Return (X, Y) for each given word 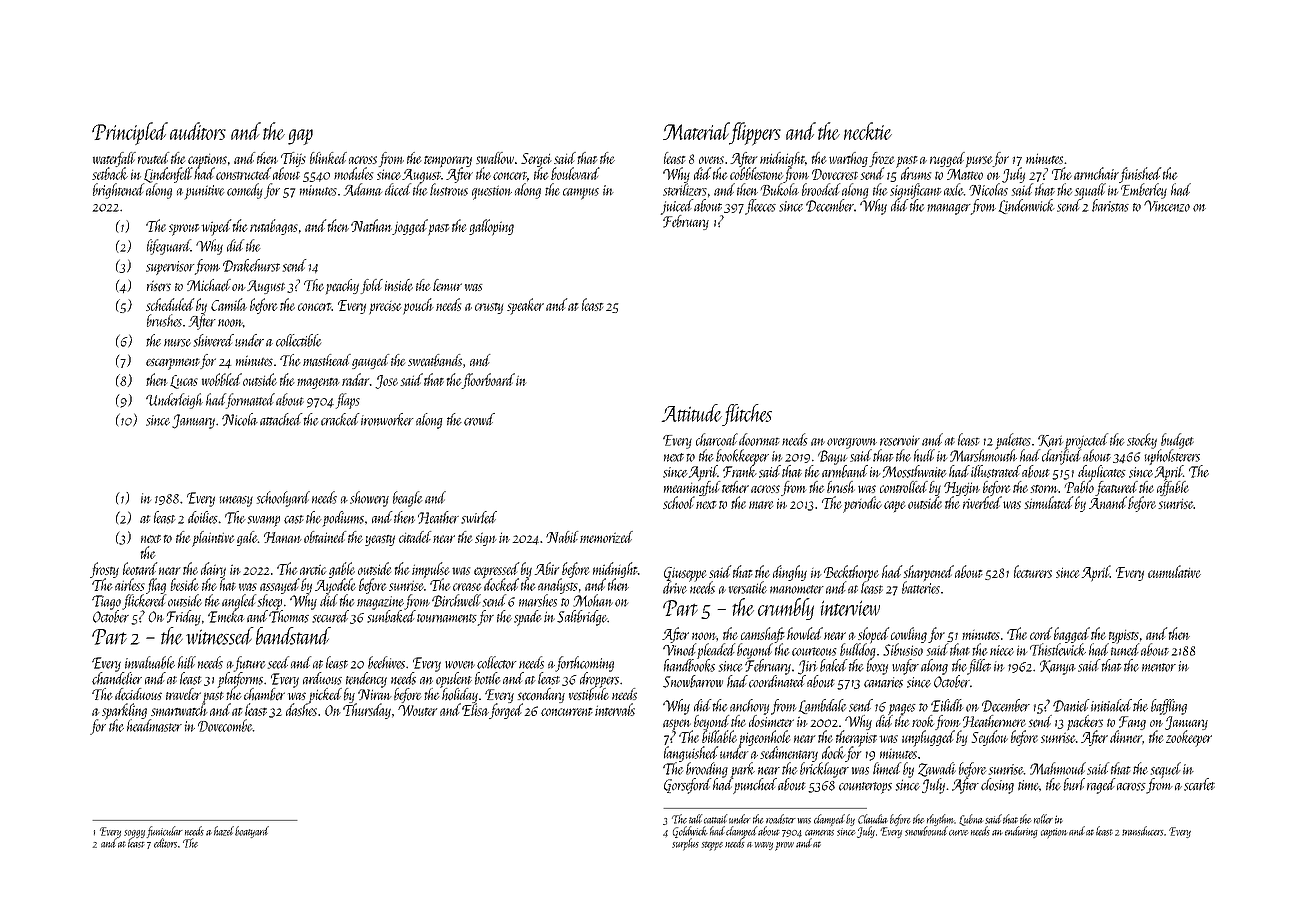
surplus (685, 844)
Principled (130, 133)
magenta (318, 383)
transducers (1142, 831)
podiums (343, 519)
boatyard (252, 832)
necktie (868, 131)
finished (1140, 175)
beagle (408, 499)
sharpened (928, 573)
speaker (525, 306)
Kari (1050, 441)
